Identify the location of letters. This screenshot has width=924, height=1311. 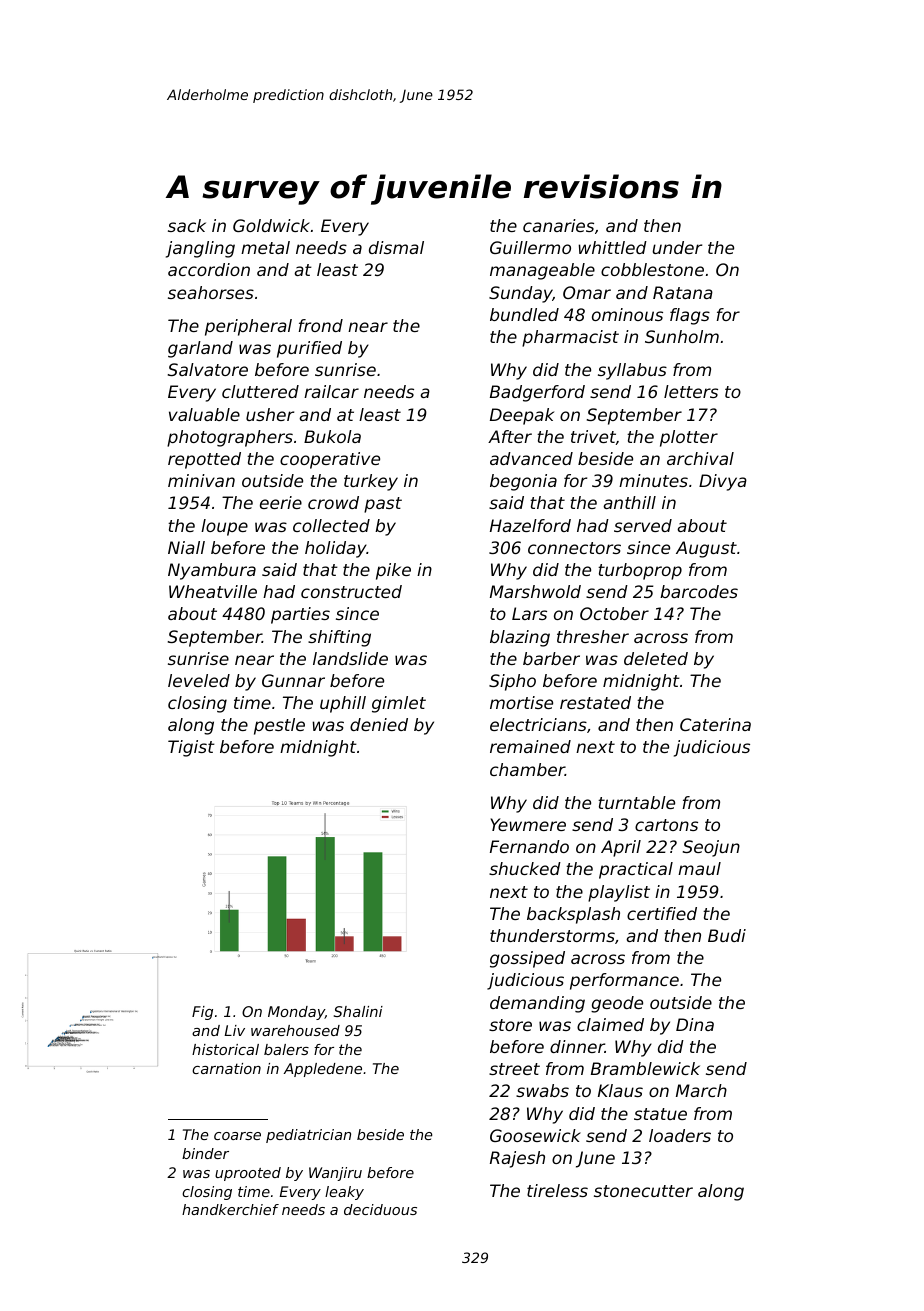
(691, 391).
